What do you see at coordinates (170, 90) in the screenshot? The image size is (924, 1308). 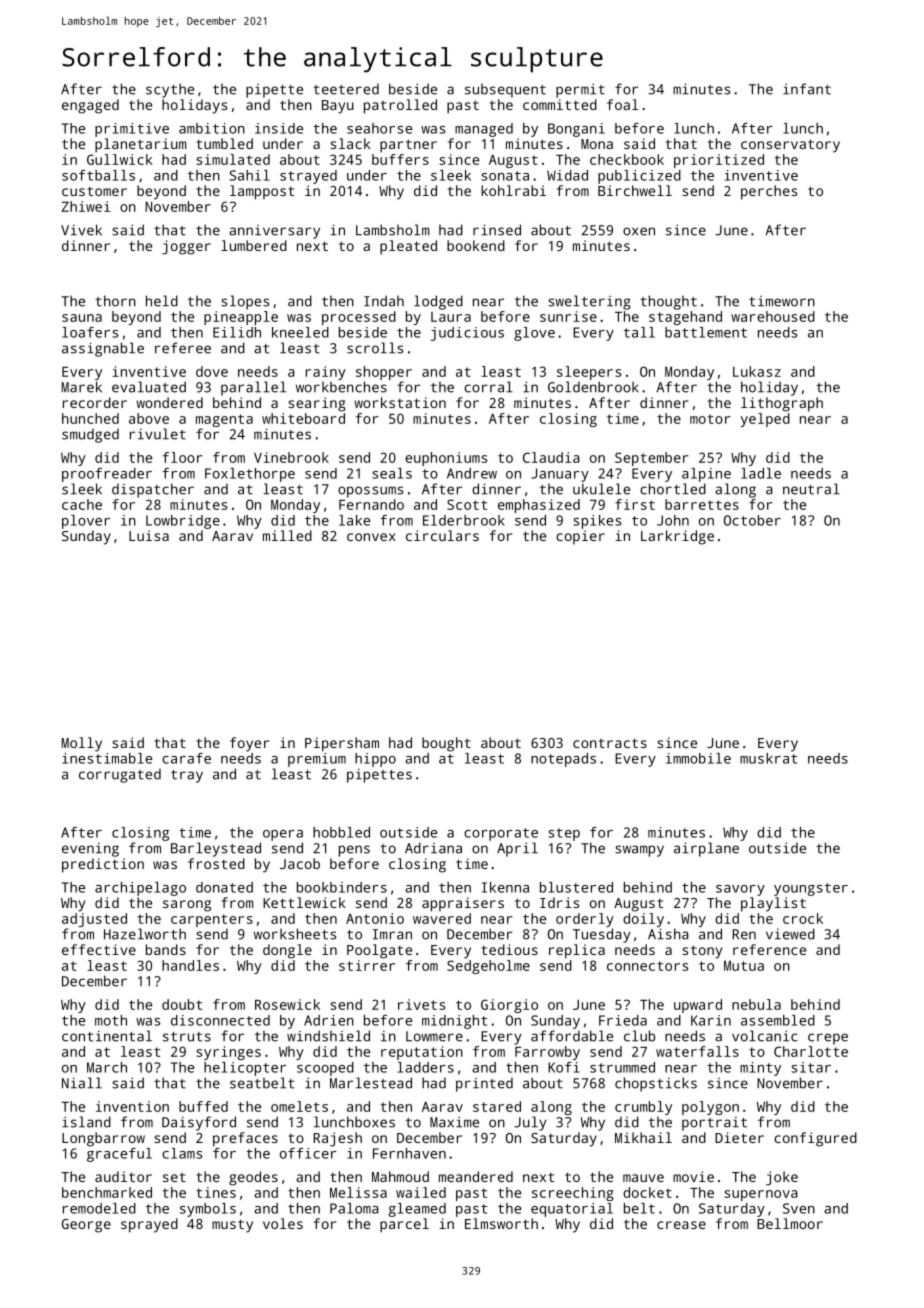 I see `scythe` at bounding box center [170, 90].
